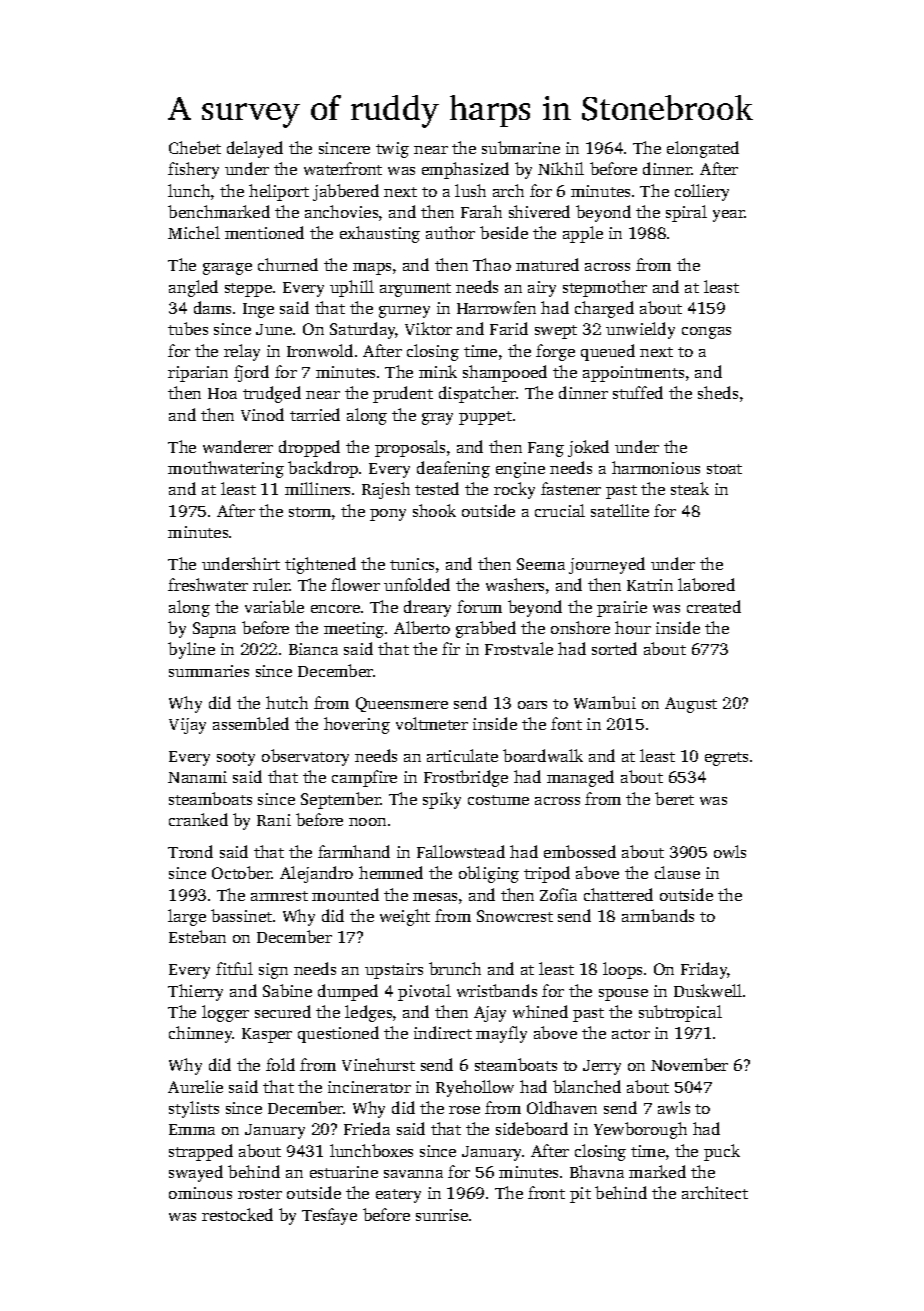 Image resolution: width=924 pixels, height=1311 pixels. Describe the element at coordinates (402, 704) in the document. I see `Queensmere` at that location.
